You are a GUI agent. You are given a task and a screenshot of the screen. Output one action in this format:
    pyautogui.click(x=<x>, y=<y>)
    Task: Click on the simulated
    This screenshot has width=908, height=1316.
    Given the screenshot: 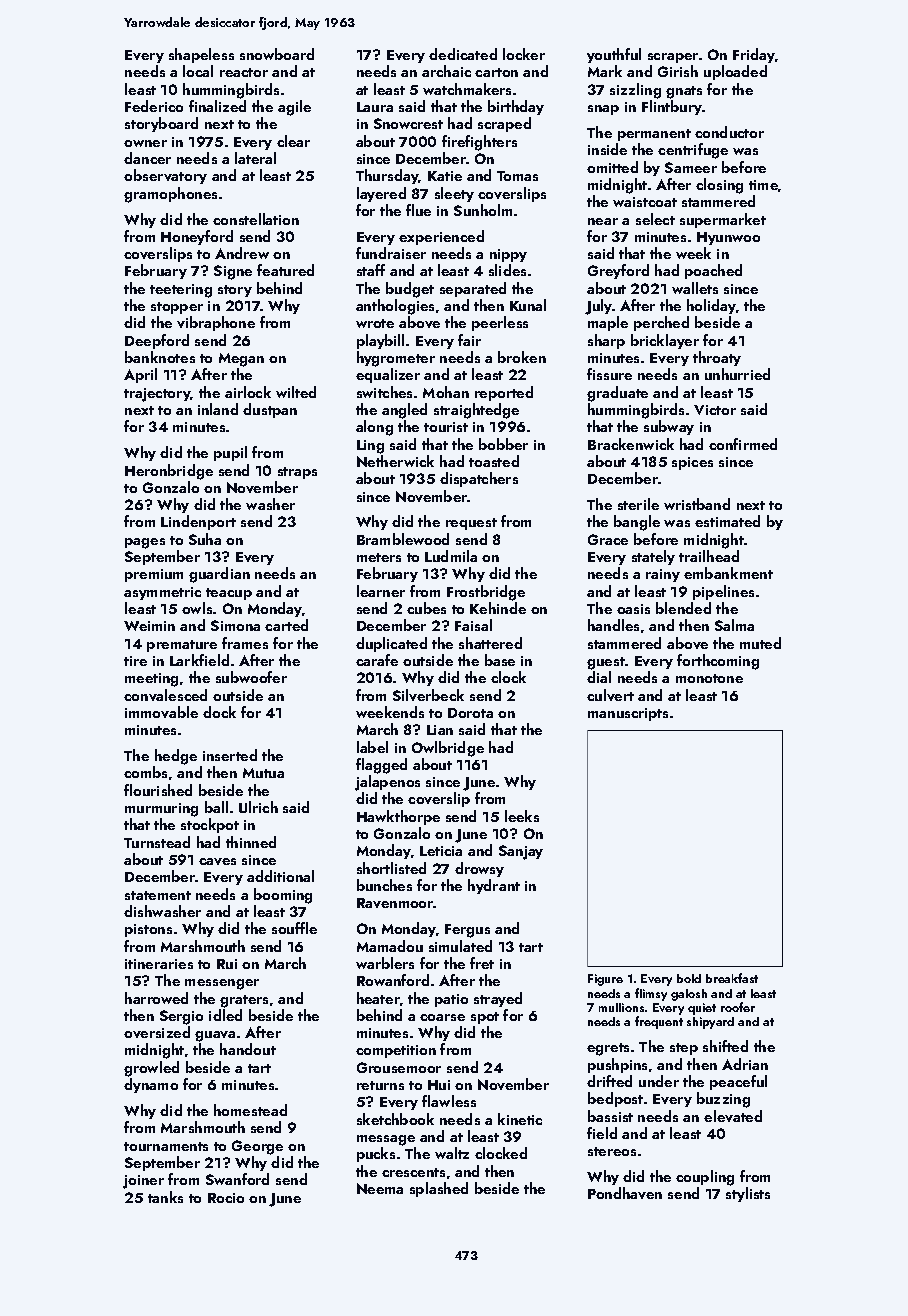 What is the action you would take?
    pyautogui.click(x=460, y=946)
